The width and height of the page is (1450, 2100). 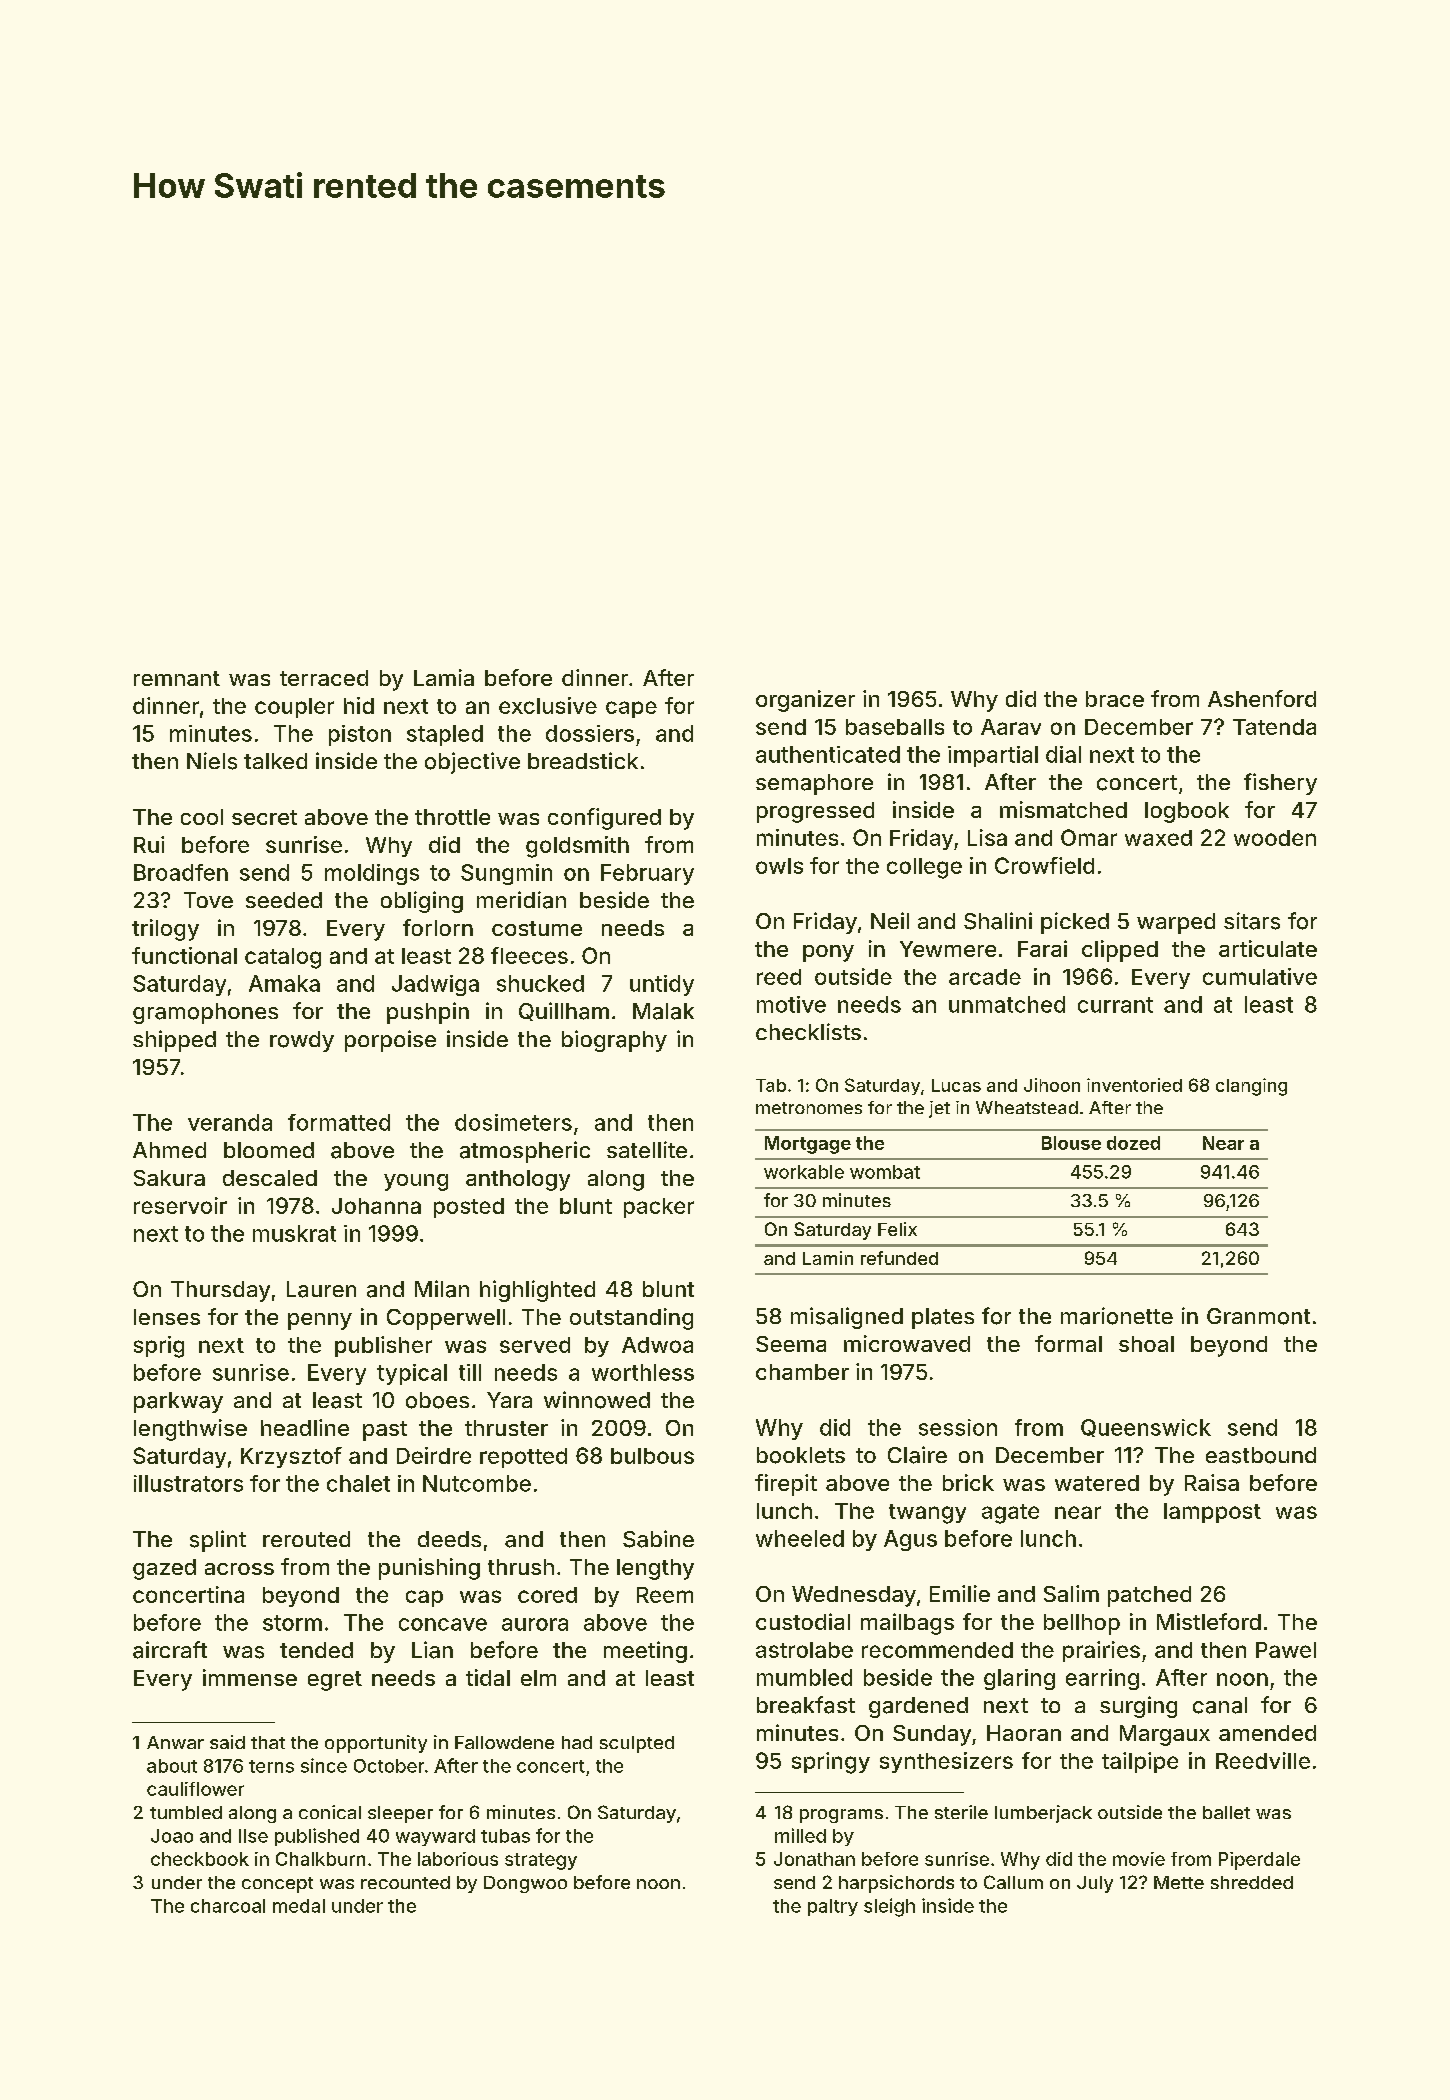 What do you see at coordinates (1251, 1087) in the page?
I see `clanging` at bounding box center [1251, 1087].
